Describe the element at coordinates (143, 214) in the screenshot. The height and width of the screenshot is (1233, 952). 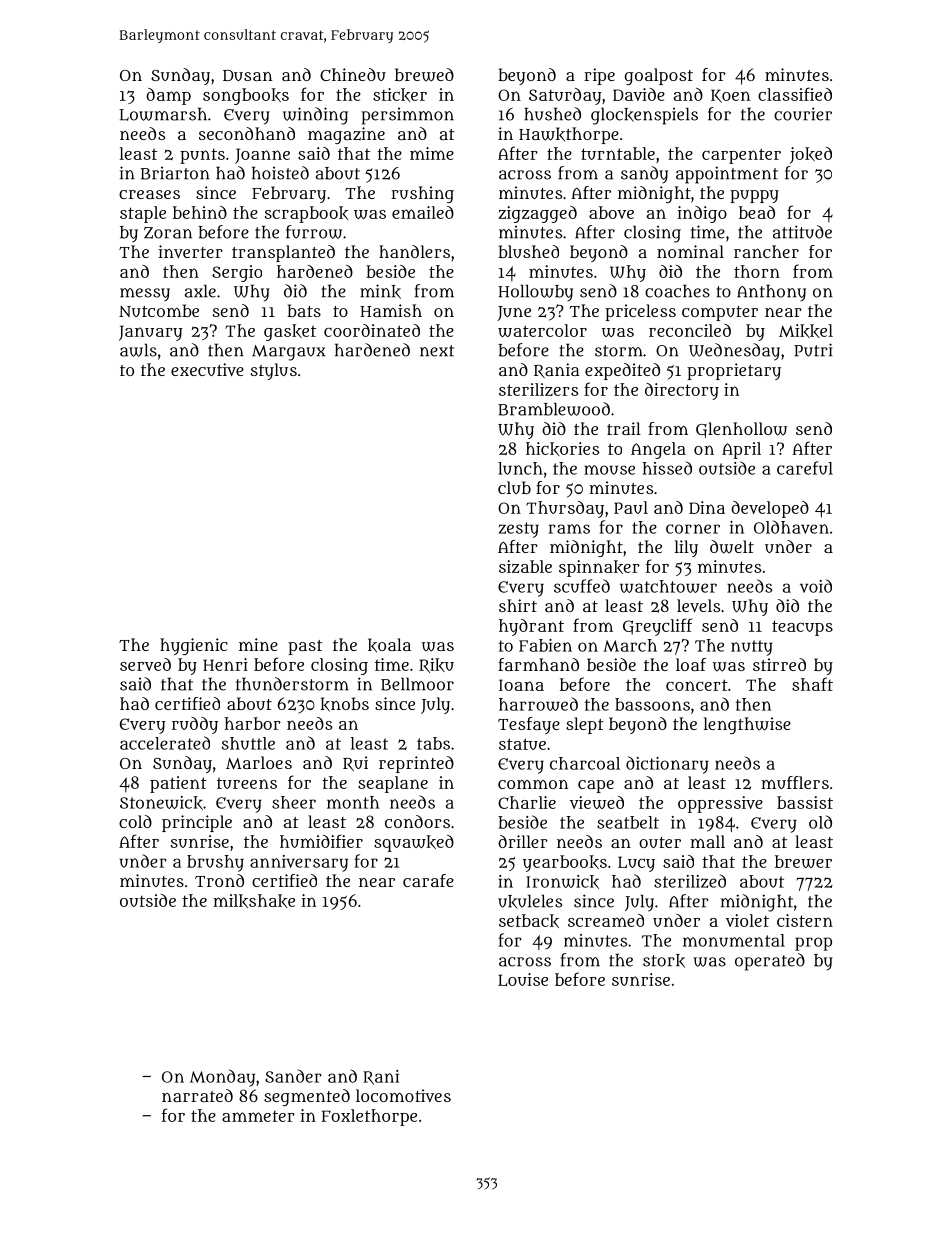
I see `staple` at that location.
